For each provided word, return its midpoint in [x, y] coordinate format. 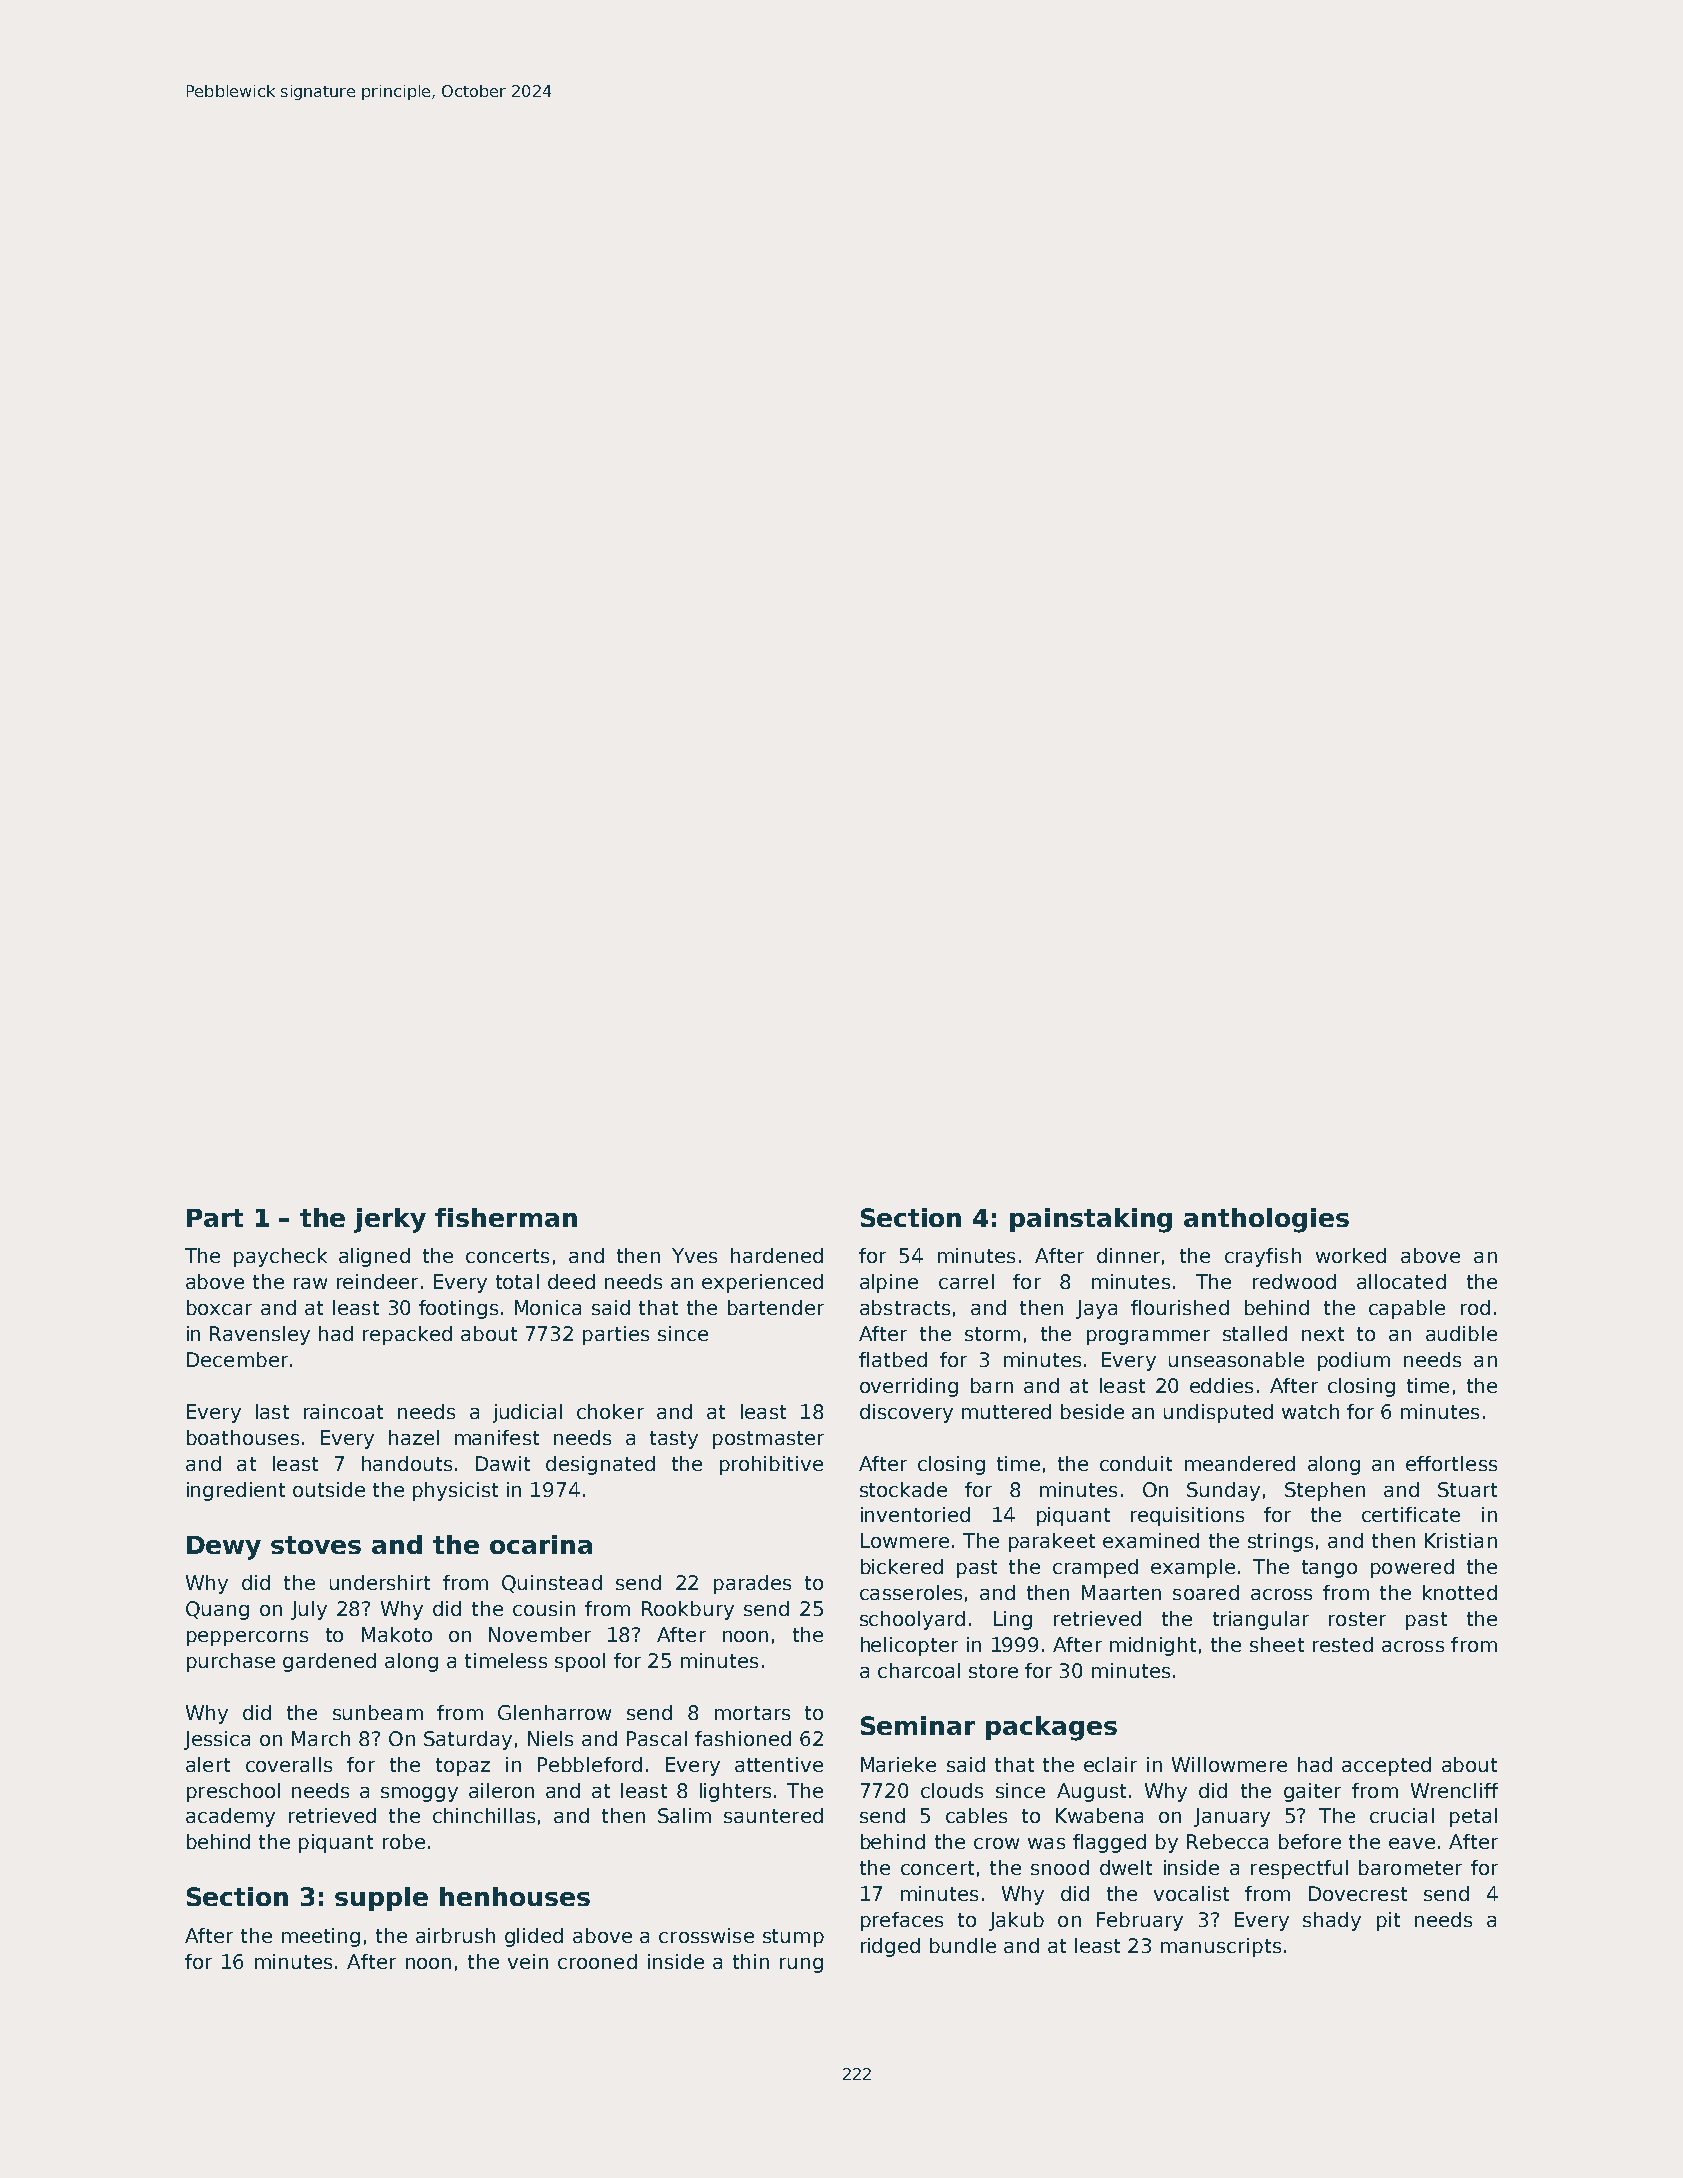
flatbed [893, 1359]
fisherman [506, 1217]
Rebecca [1227, 1841]
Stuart [1467, 1489]
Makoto [397, 1634]
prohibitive [771, 1465]
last [272, 1411]
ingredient [236, 1491]
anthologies [1266, 1220]
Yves [694, 1255]
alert [208, 1764]
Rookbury [688, 1610]
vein [528, 1961]
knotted [1460, 1592]
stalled [1255, 1333]
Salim [684, 1815]
